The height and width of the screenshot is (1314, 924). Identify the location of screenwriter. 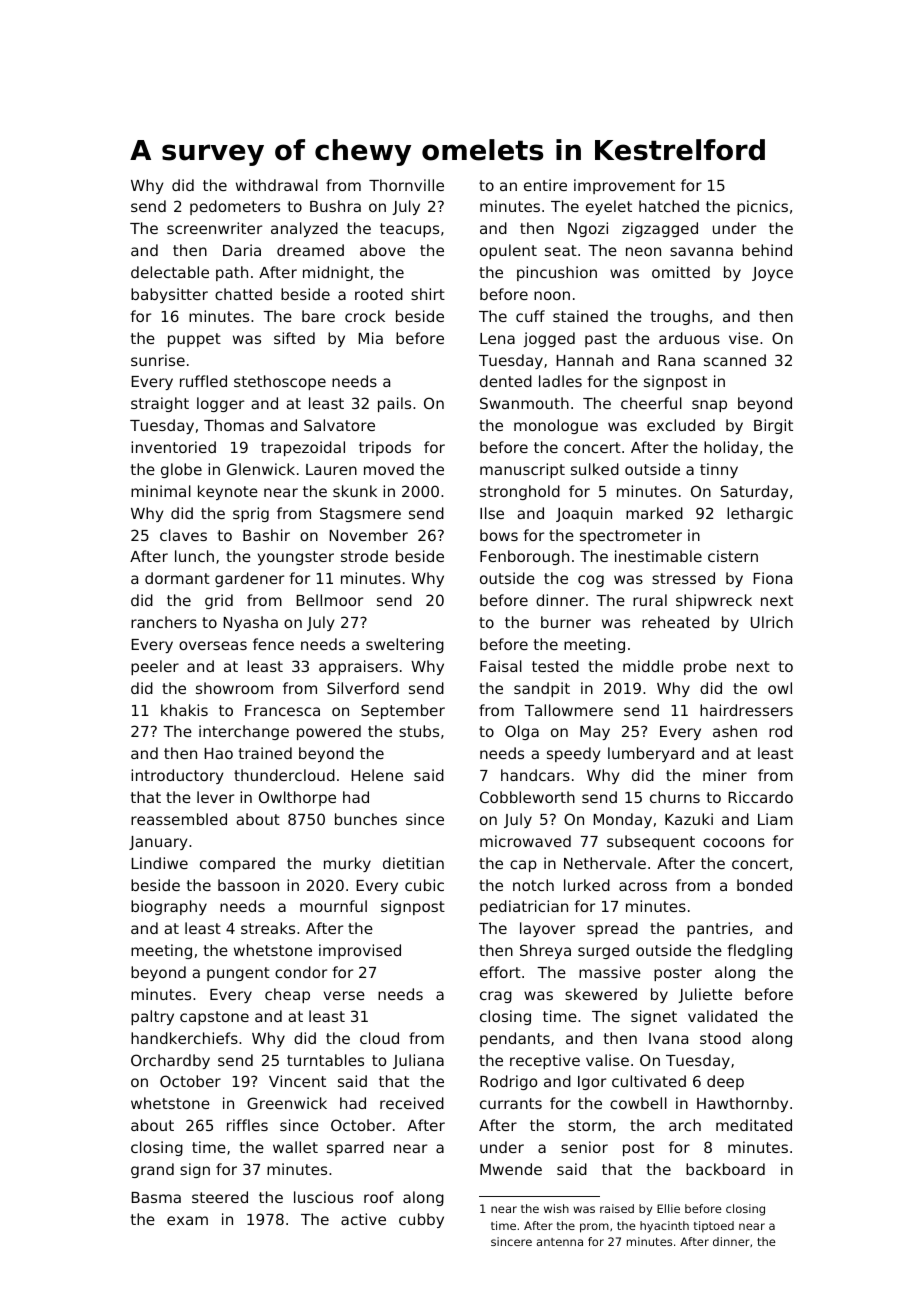
(214, 228).
